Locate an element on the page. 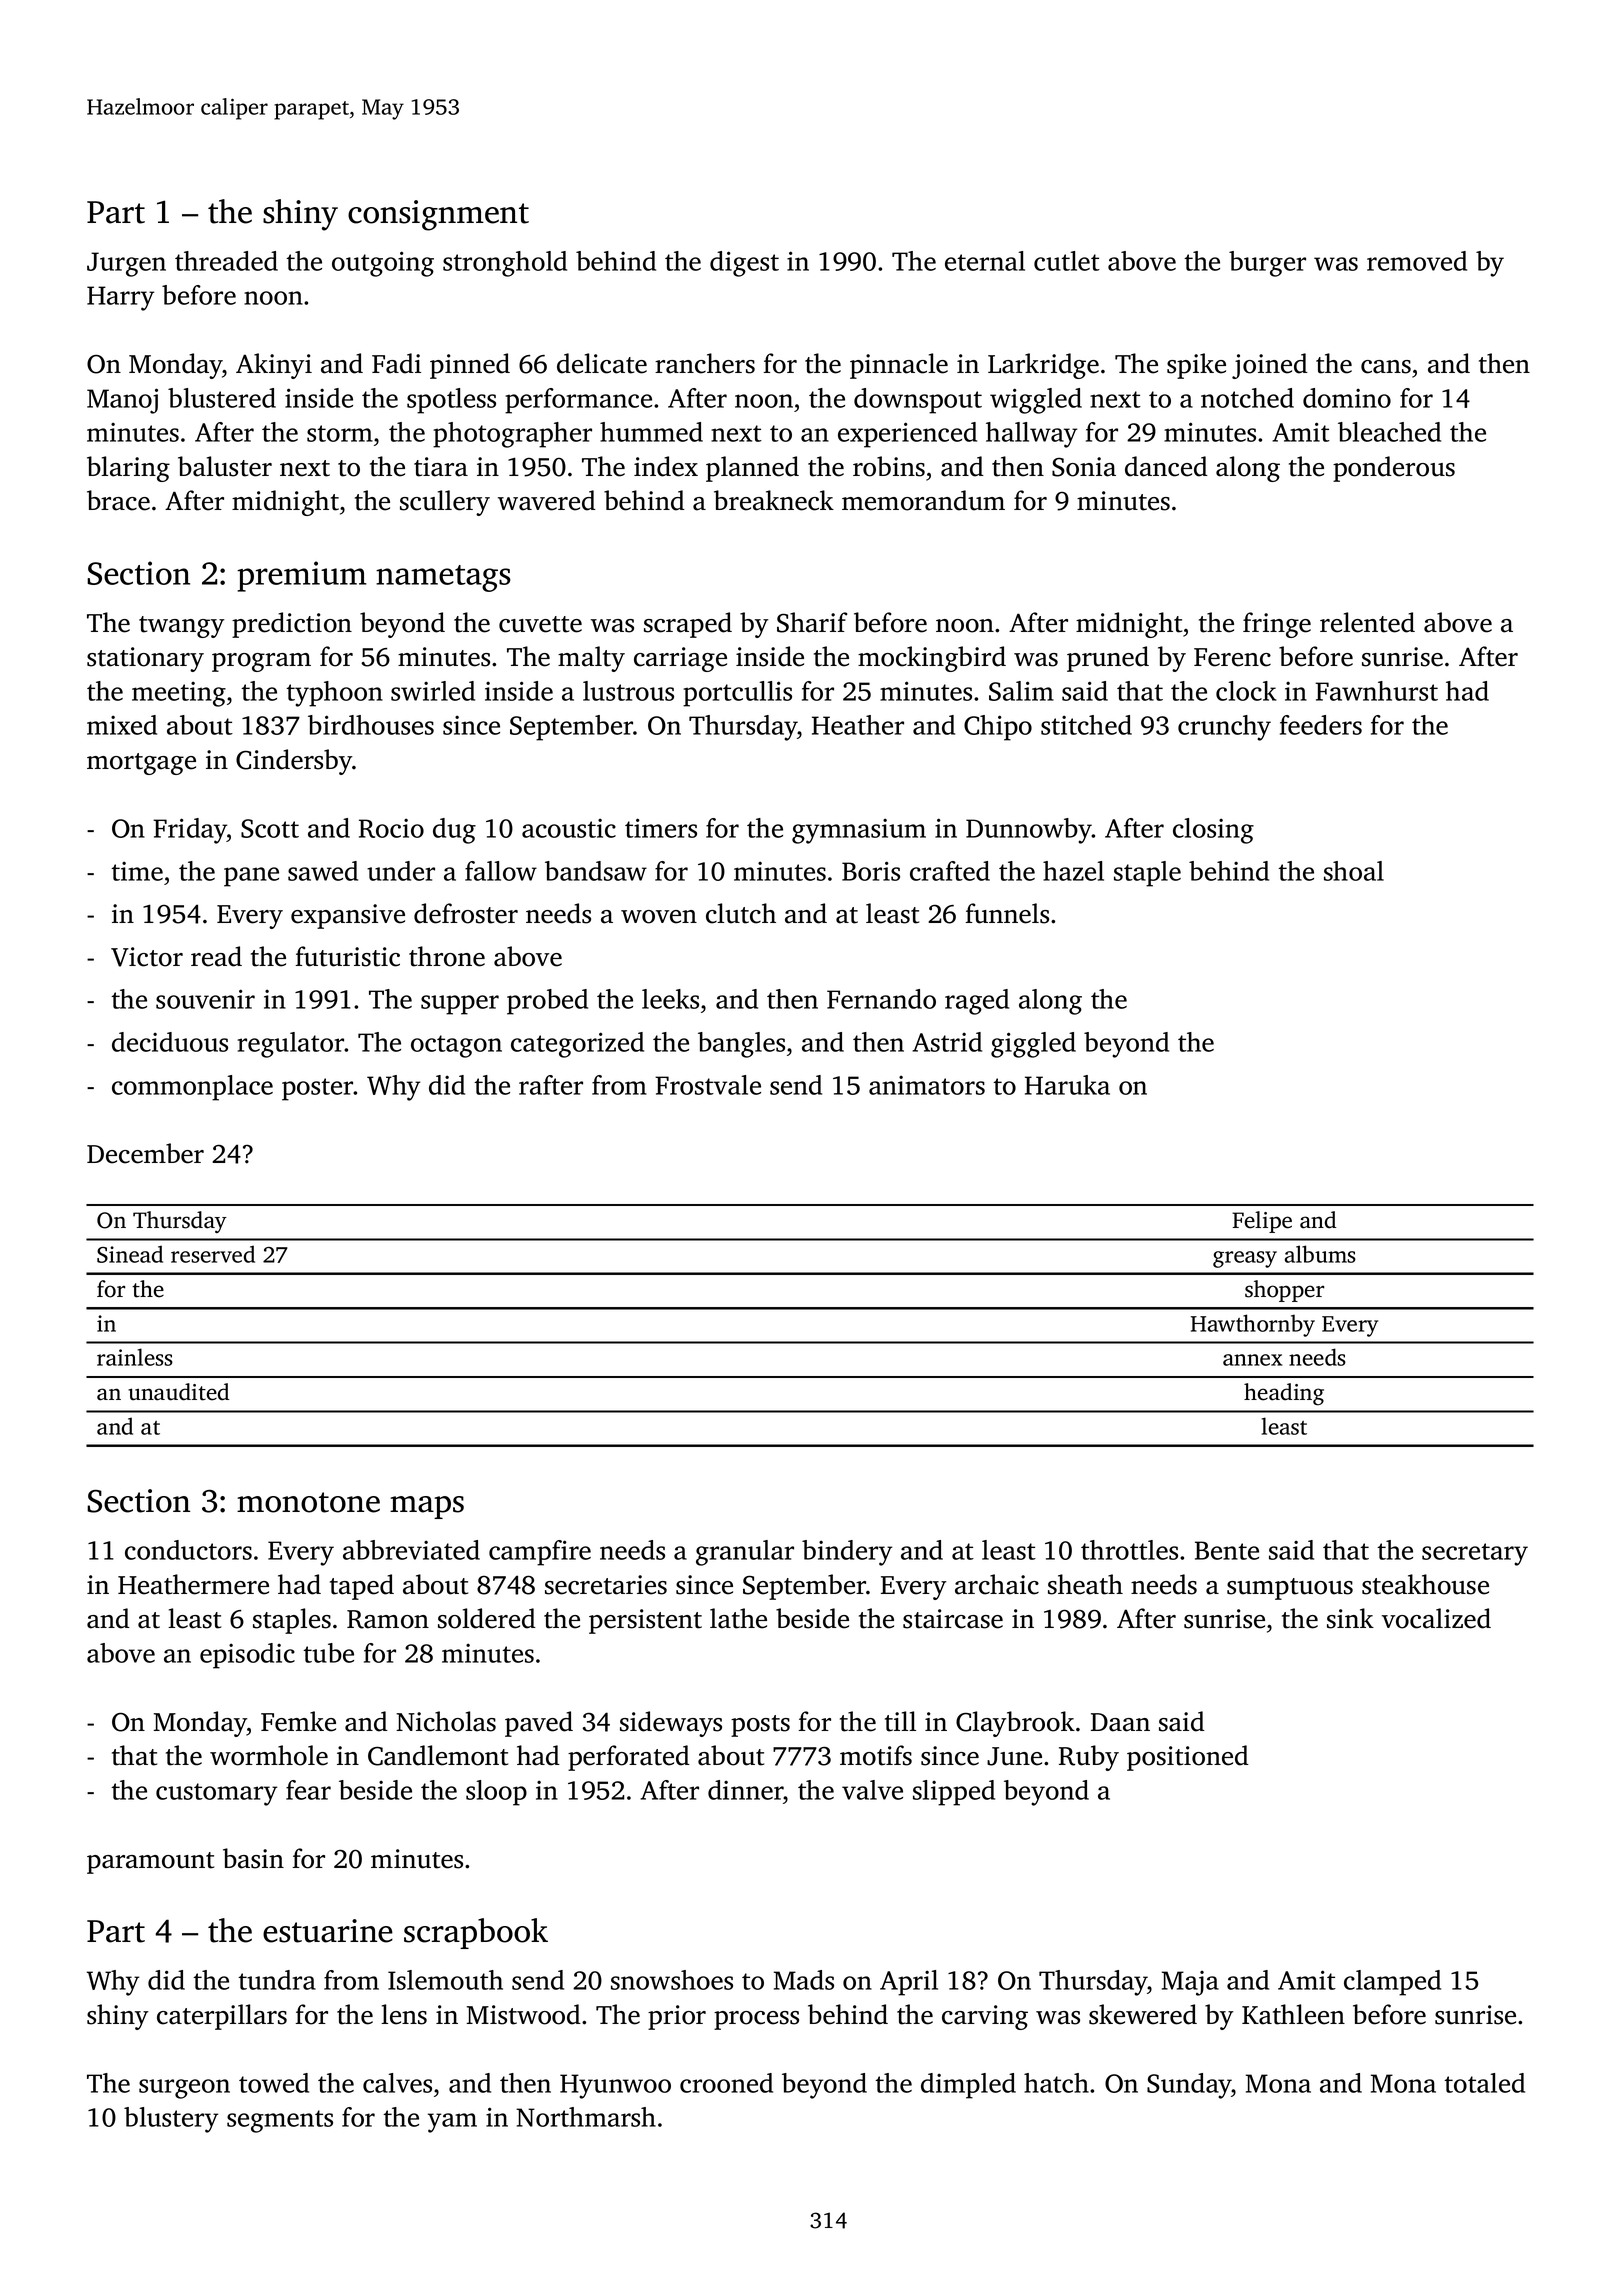 The image size is (1620, 2292). removed is located at coordinates (1417, 261).
